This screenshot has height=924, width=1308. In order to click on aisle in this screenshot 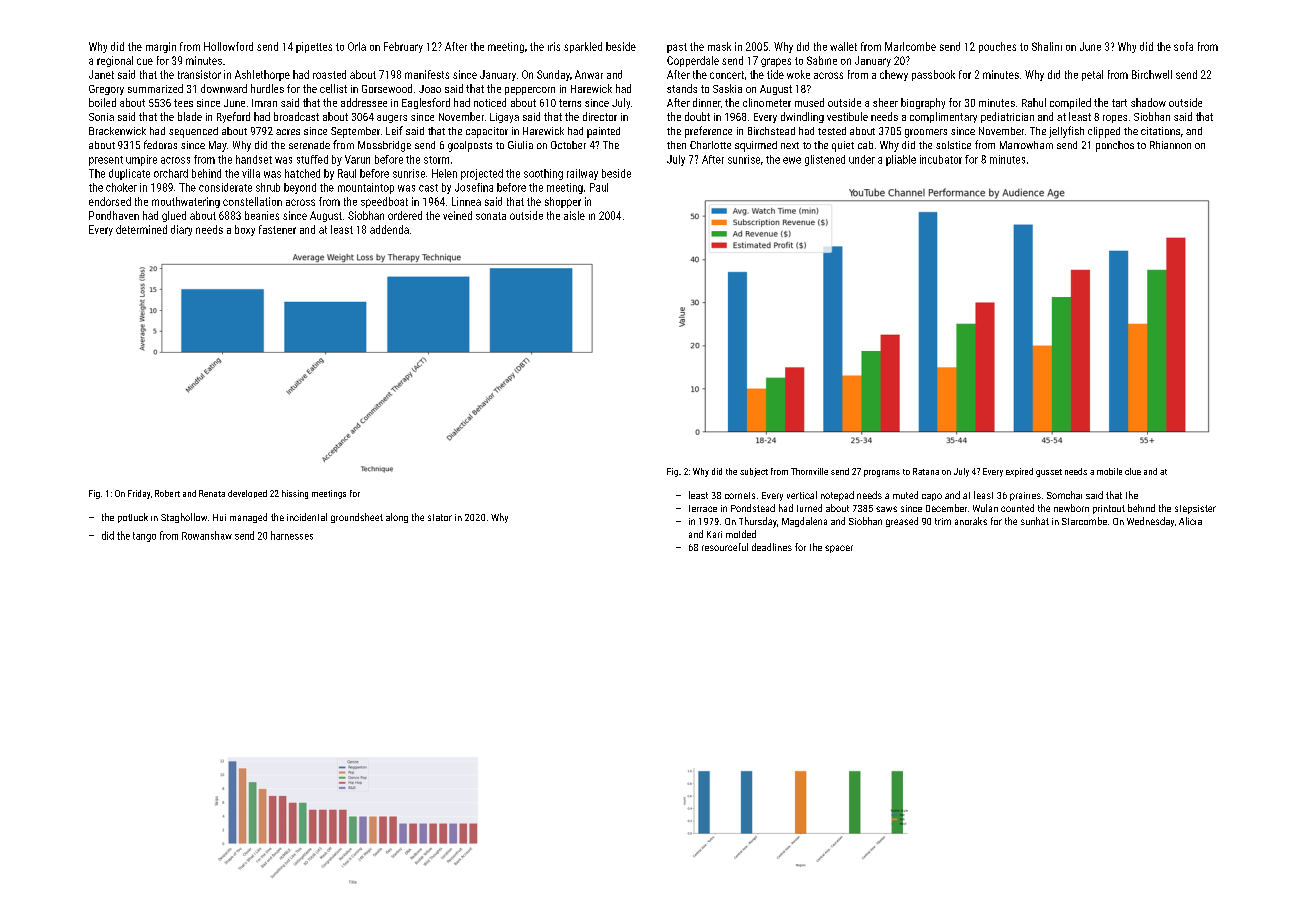, I will do `click(574, 215)`.
